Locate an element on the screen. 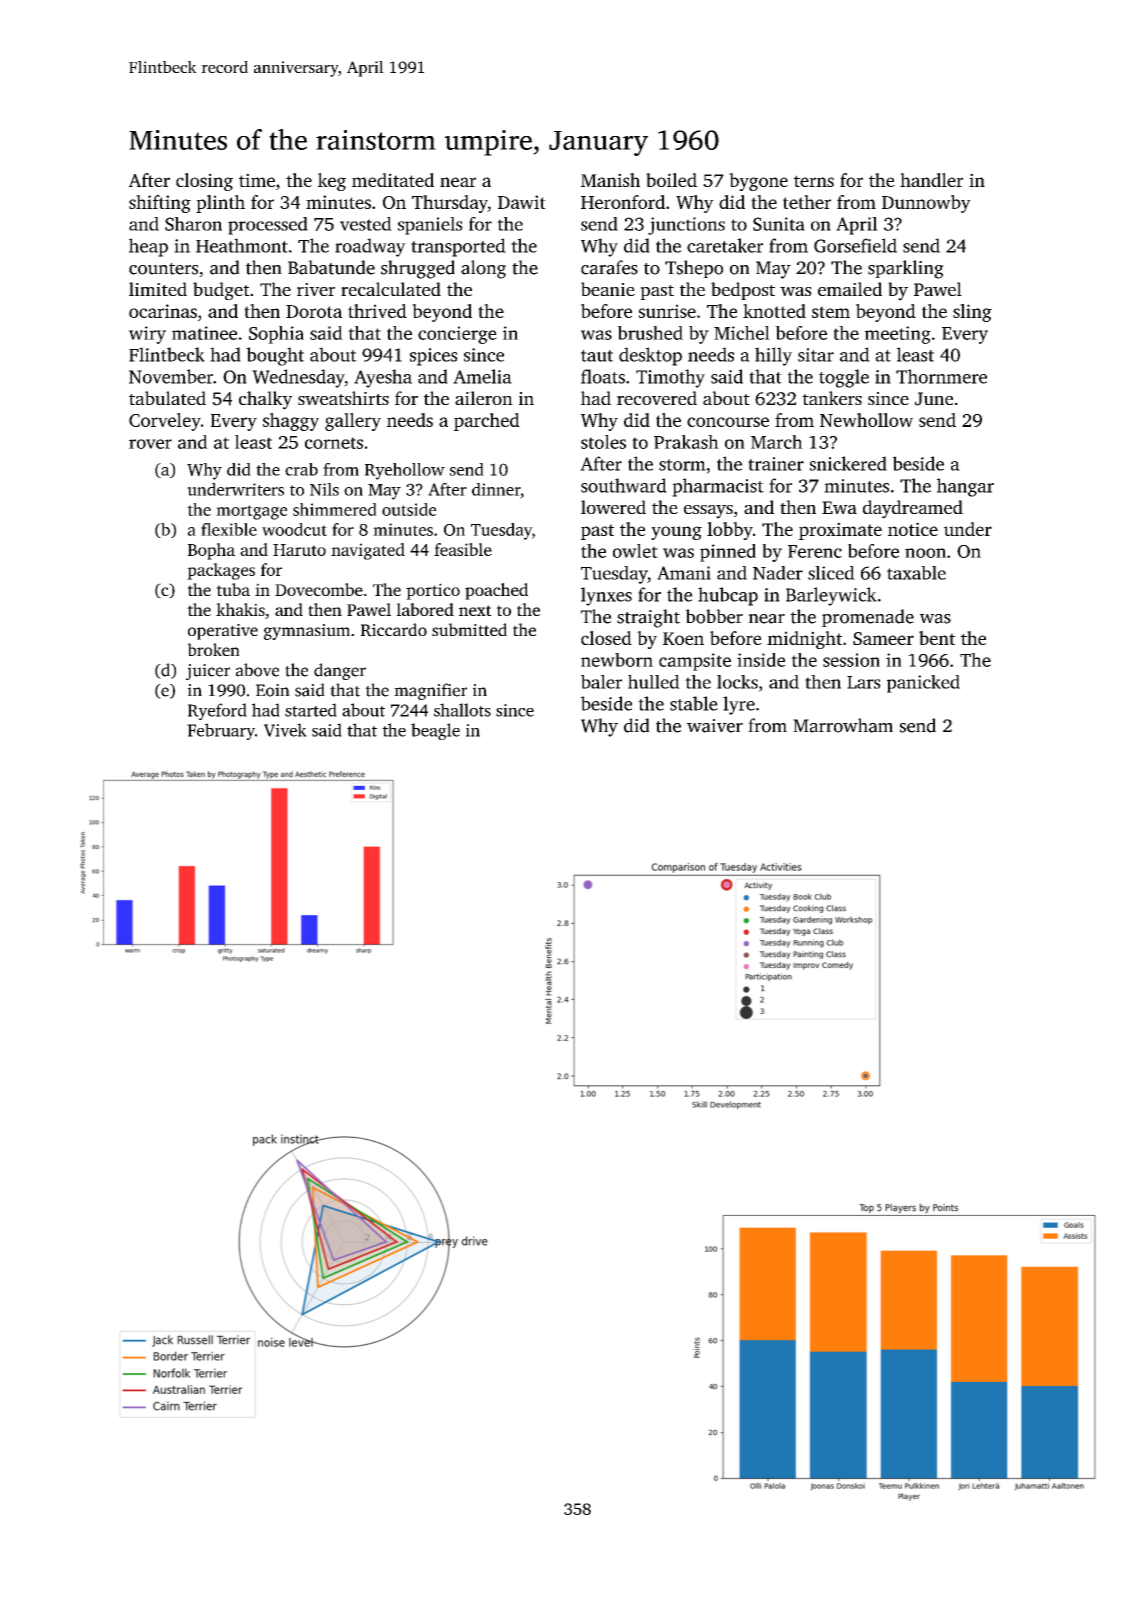 The height and width of the screenshot is (1601, 1127). bought is located at coordinates (275, 356).
